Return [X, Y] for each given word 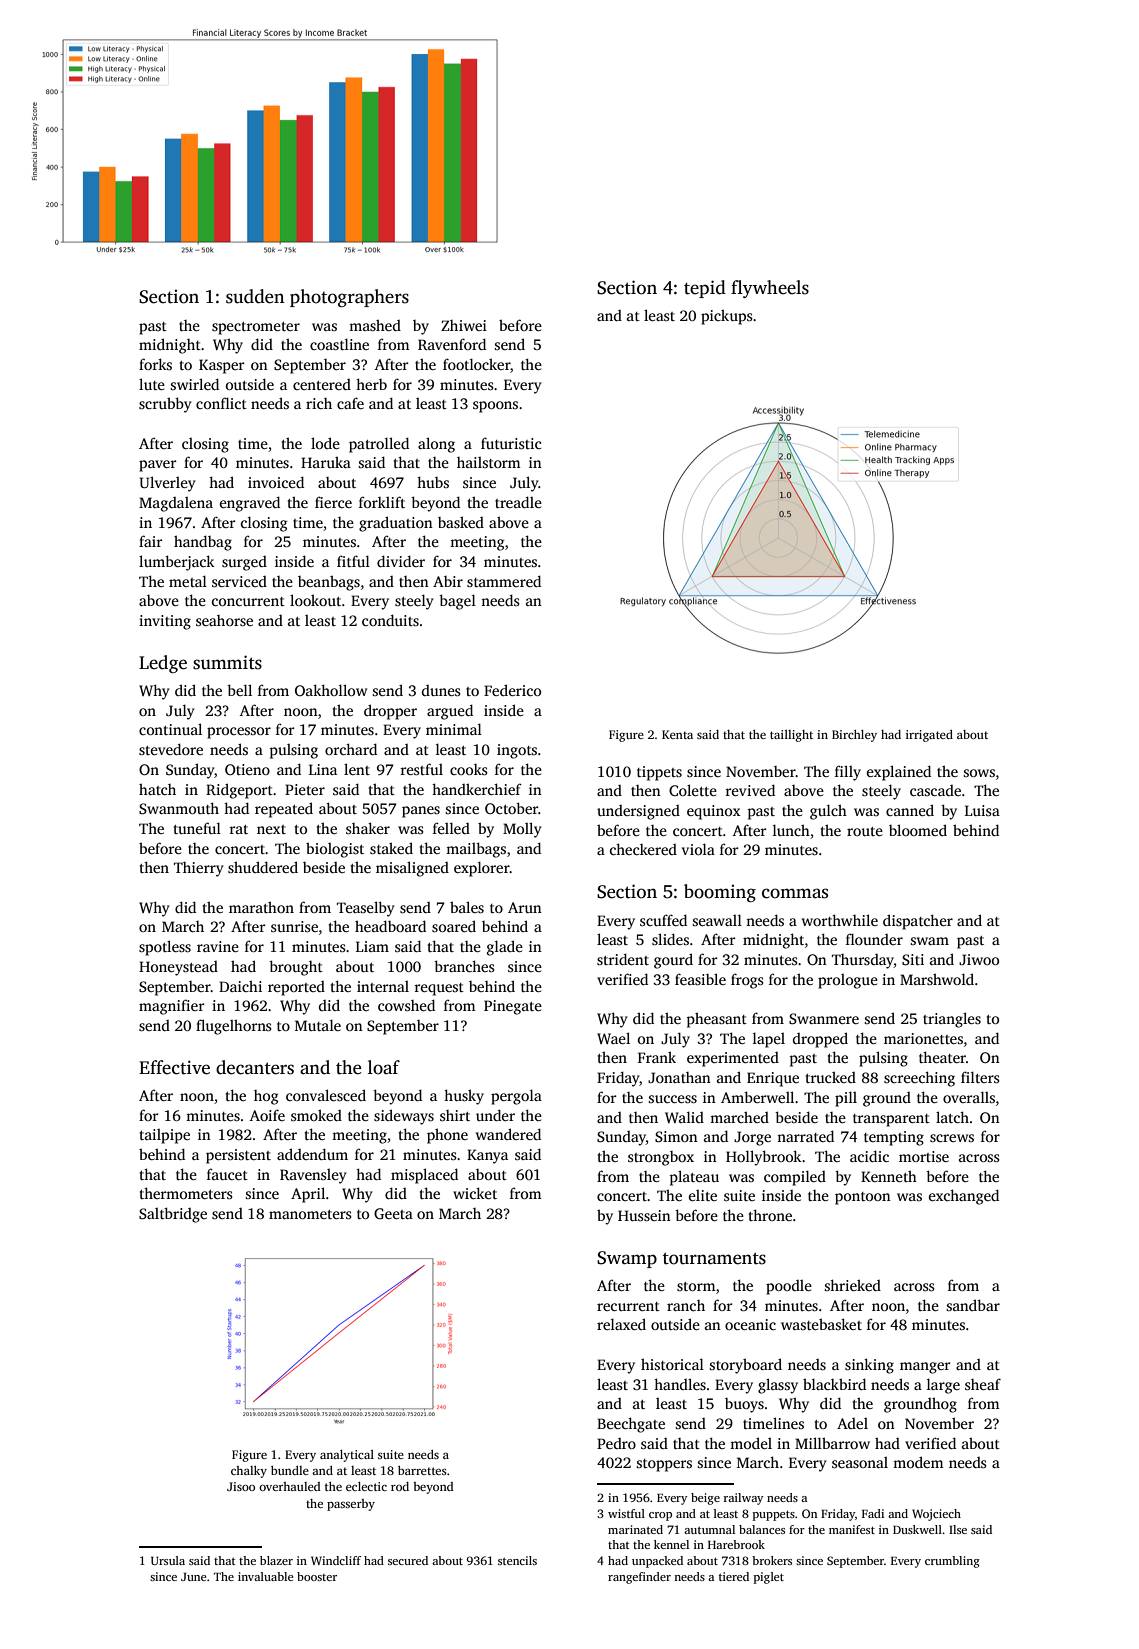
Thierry [199, 869]
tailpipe [165, 1136]
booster [317, 1576]
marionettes [923, 1038]
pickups [727, 317]
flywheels [770, 289]
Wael [613, 1038]
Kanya [487, 1156]
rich [319, 403]
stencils [517, 1560]
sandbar [973, 1305]
